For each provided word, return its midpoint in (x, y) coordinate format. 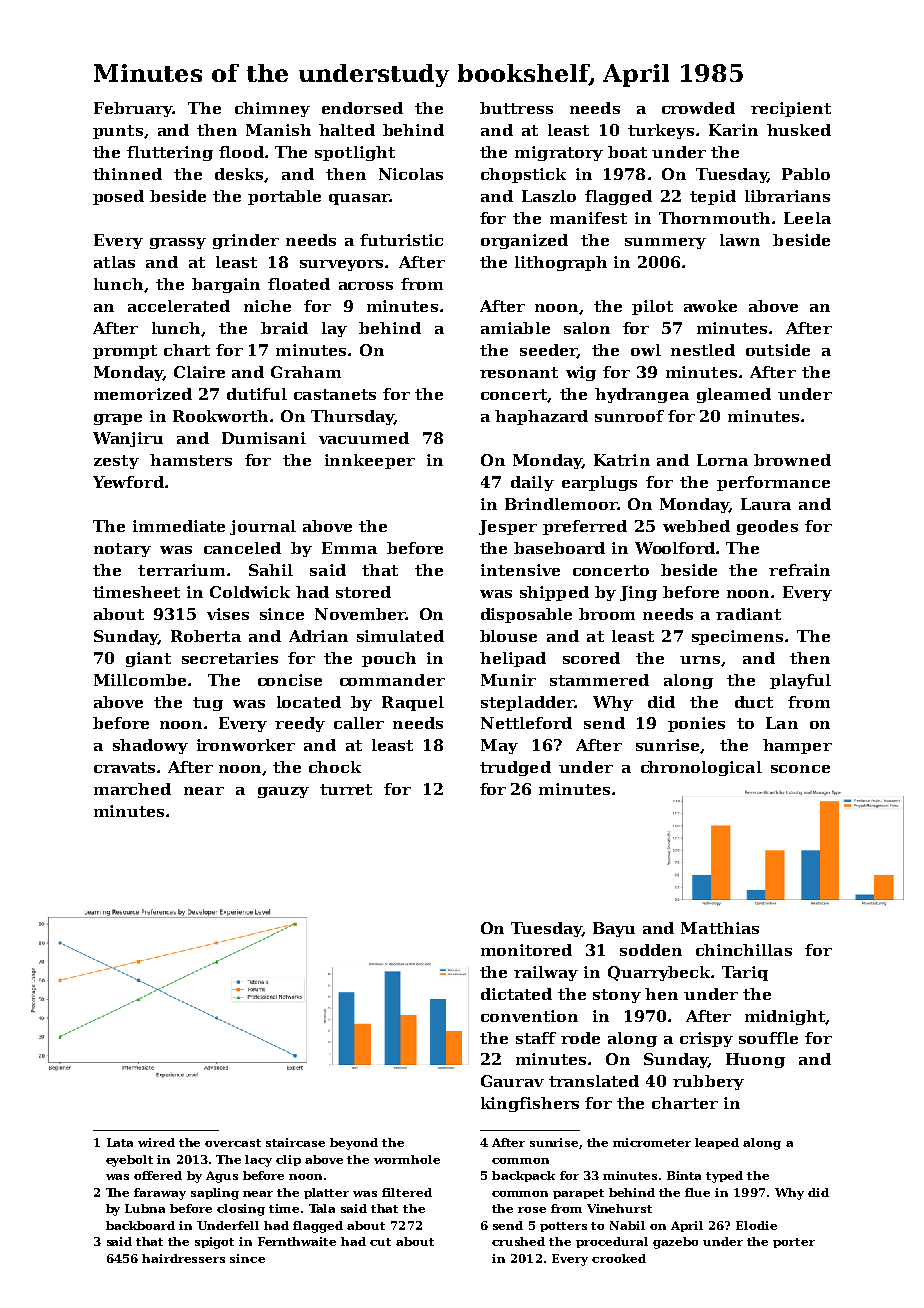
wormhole (407, 1159)
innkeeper (370, 461)
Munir (508, 680)
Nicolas (411, 174)
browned (792, 460)
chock (335, 767)
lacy (258, 1161)
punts (118, 132)
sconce (800, 769)
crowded (698, 108)
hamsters (191, 460)
